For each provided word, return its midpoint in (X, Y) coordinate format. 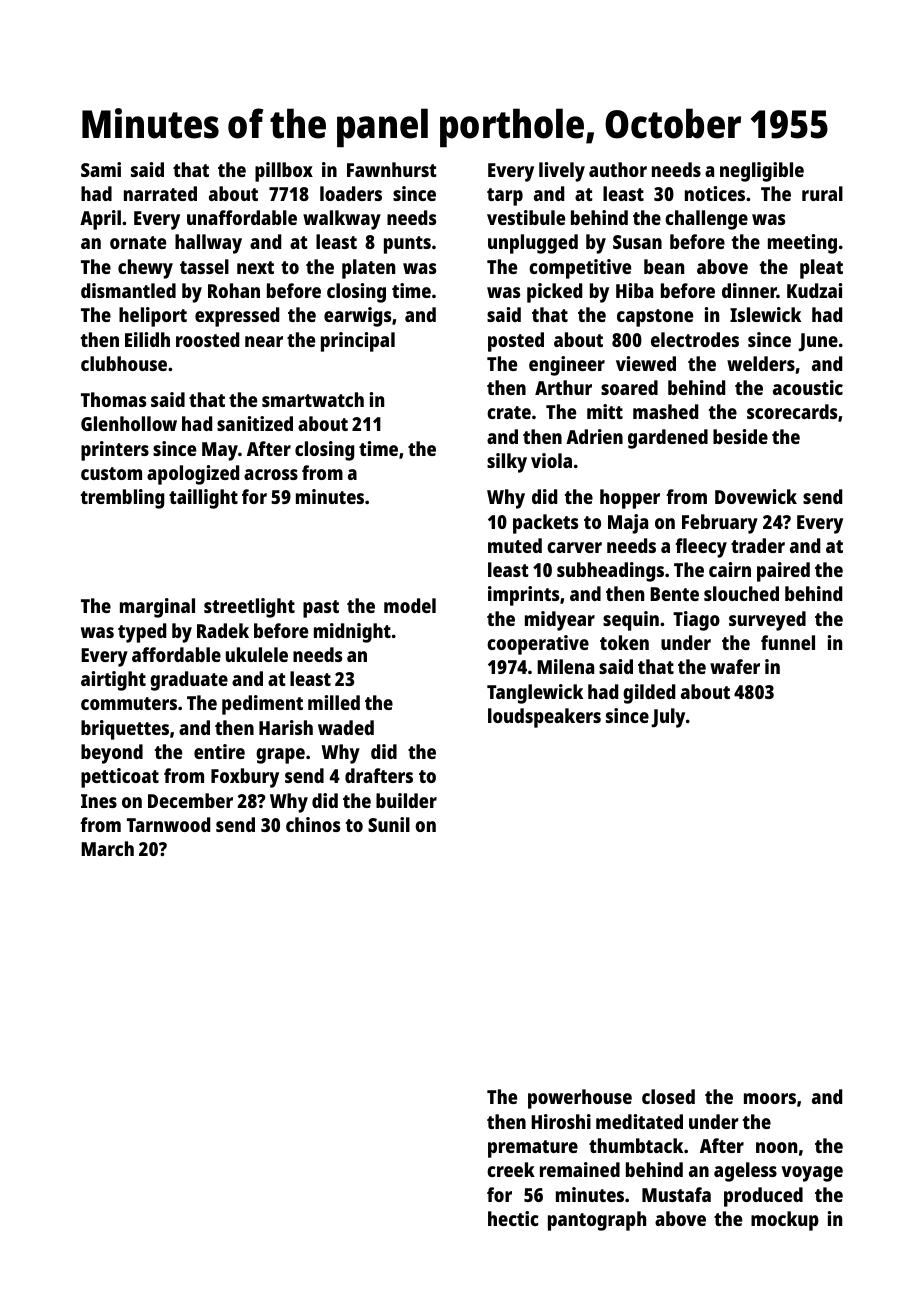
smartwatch (313, 399)
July (668, 718)
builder (406, 800)
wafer (735, 666)
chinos (313, 824)
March (107, 848)
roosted (207, 339)
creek (511, 1169)
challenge (706, 220)
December (190, 800)
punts (407, 245)
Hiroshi (561, 1121)
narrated (160, 193)
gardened (668, 439)
